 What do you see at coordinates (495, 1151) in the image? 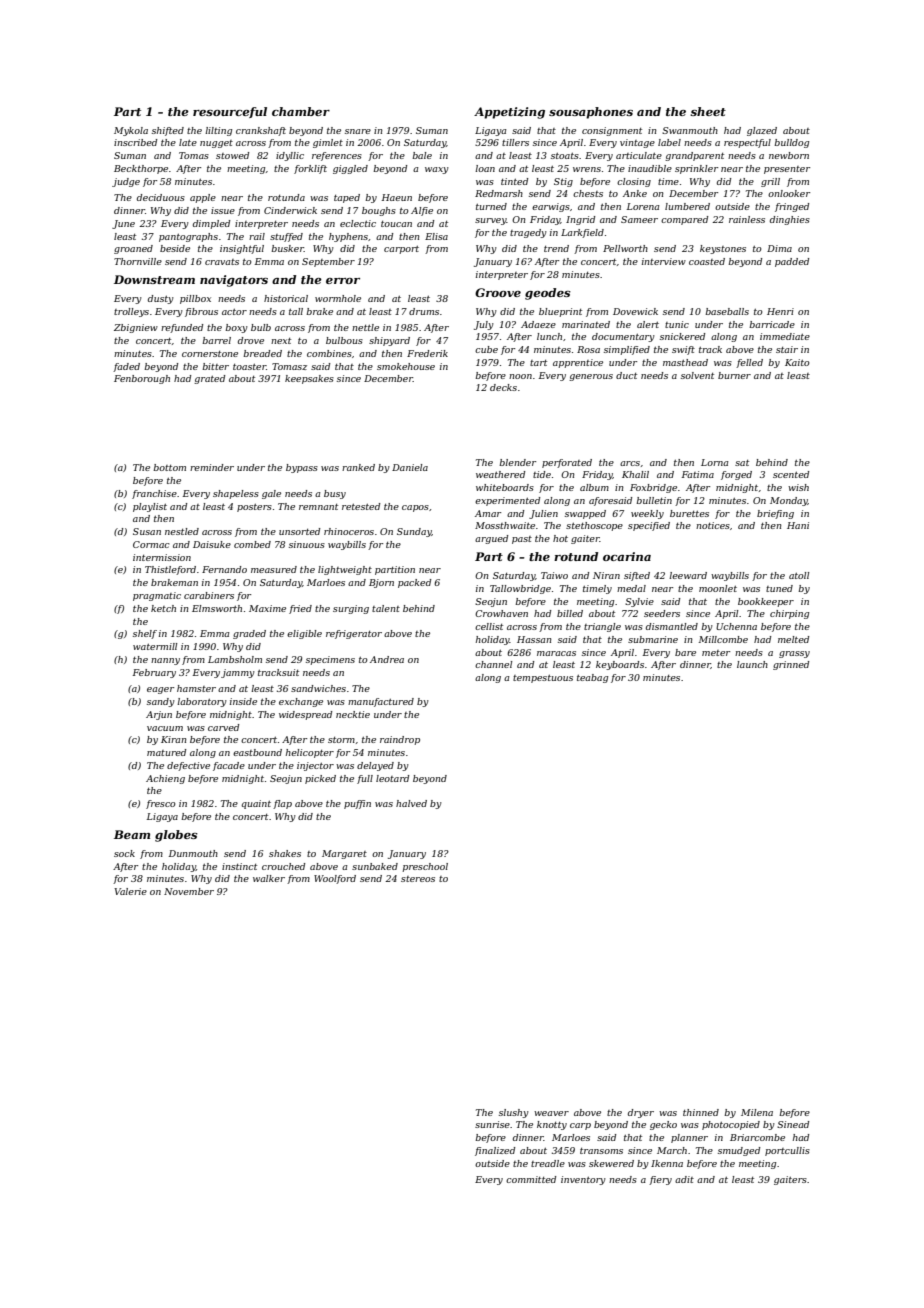
I see `finalized` at bounding box center [495, 1151].
